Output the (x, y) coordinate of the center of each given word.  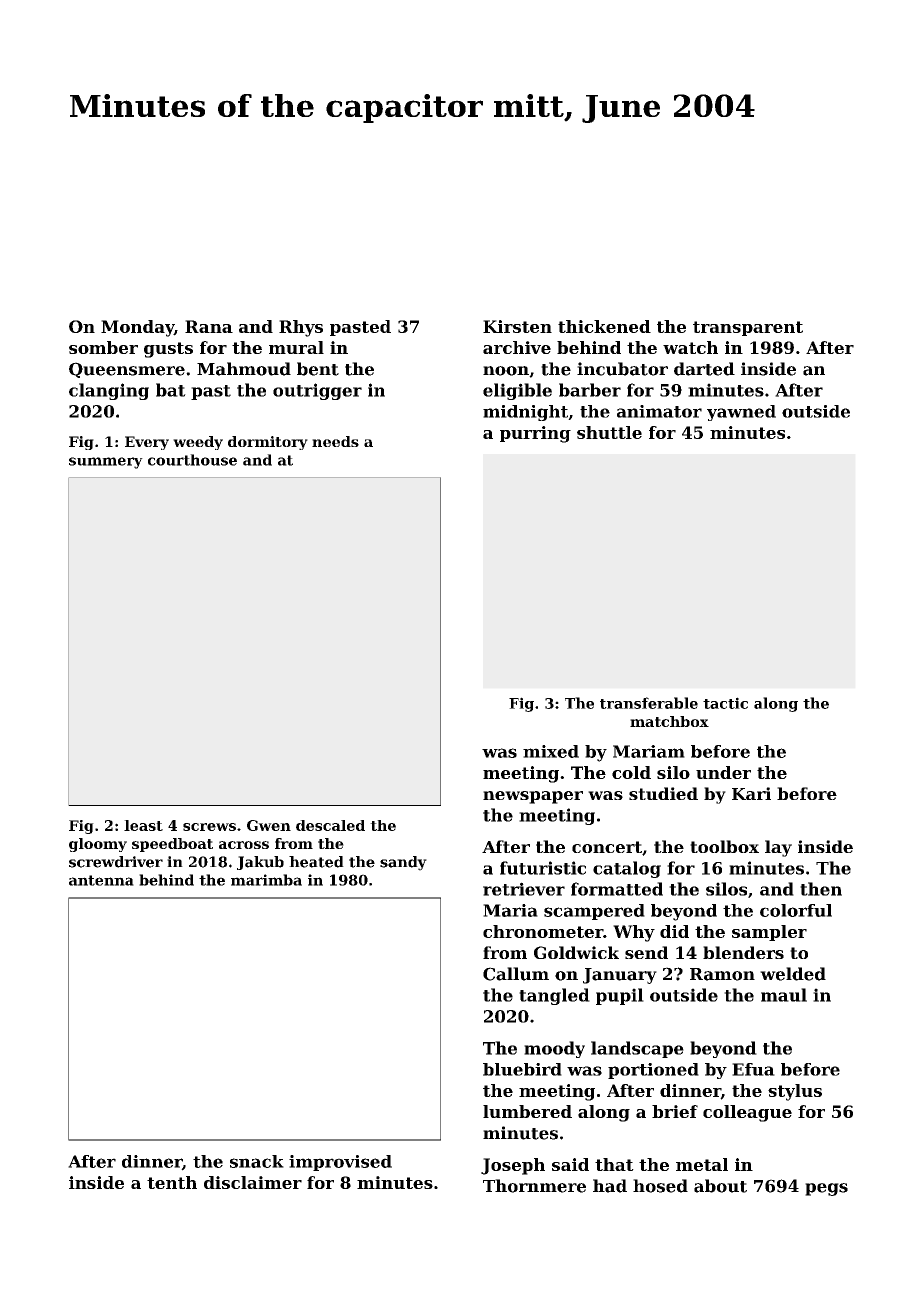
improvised (340, 1163)
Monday (137, 328)
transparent (748, 328)
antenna (101, 880)
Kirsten (517, 326)
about (720, 1186)
